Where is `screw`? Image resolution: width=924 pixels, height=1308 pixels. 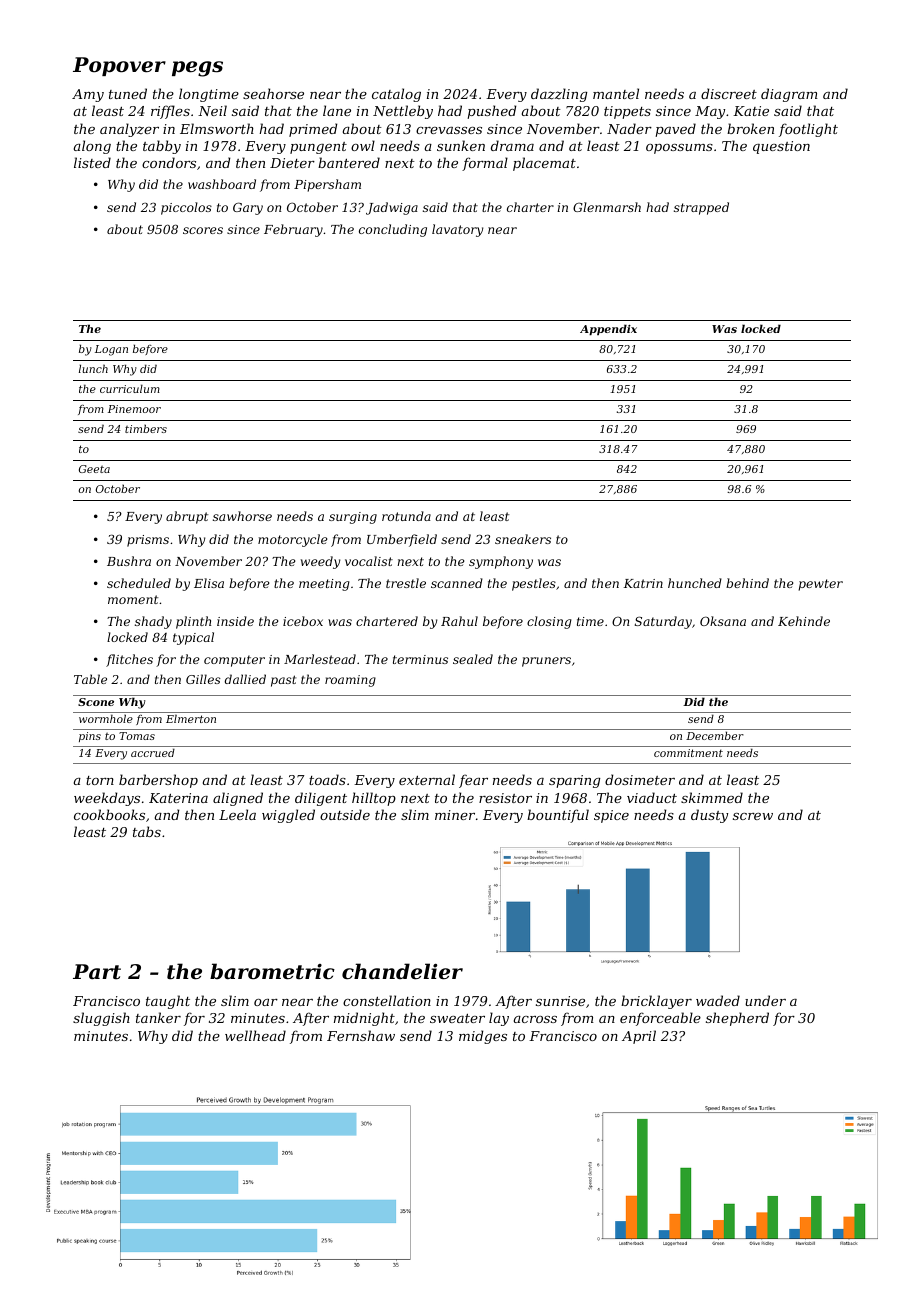 screw is located at coordinates (753, 816).
